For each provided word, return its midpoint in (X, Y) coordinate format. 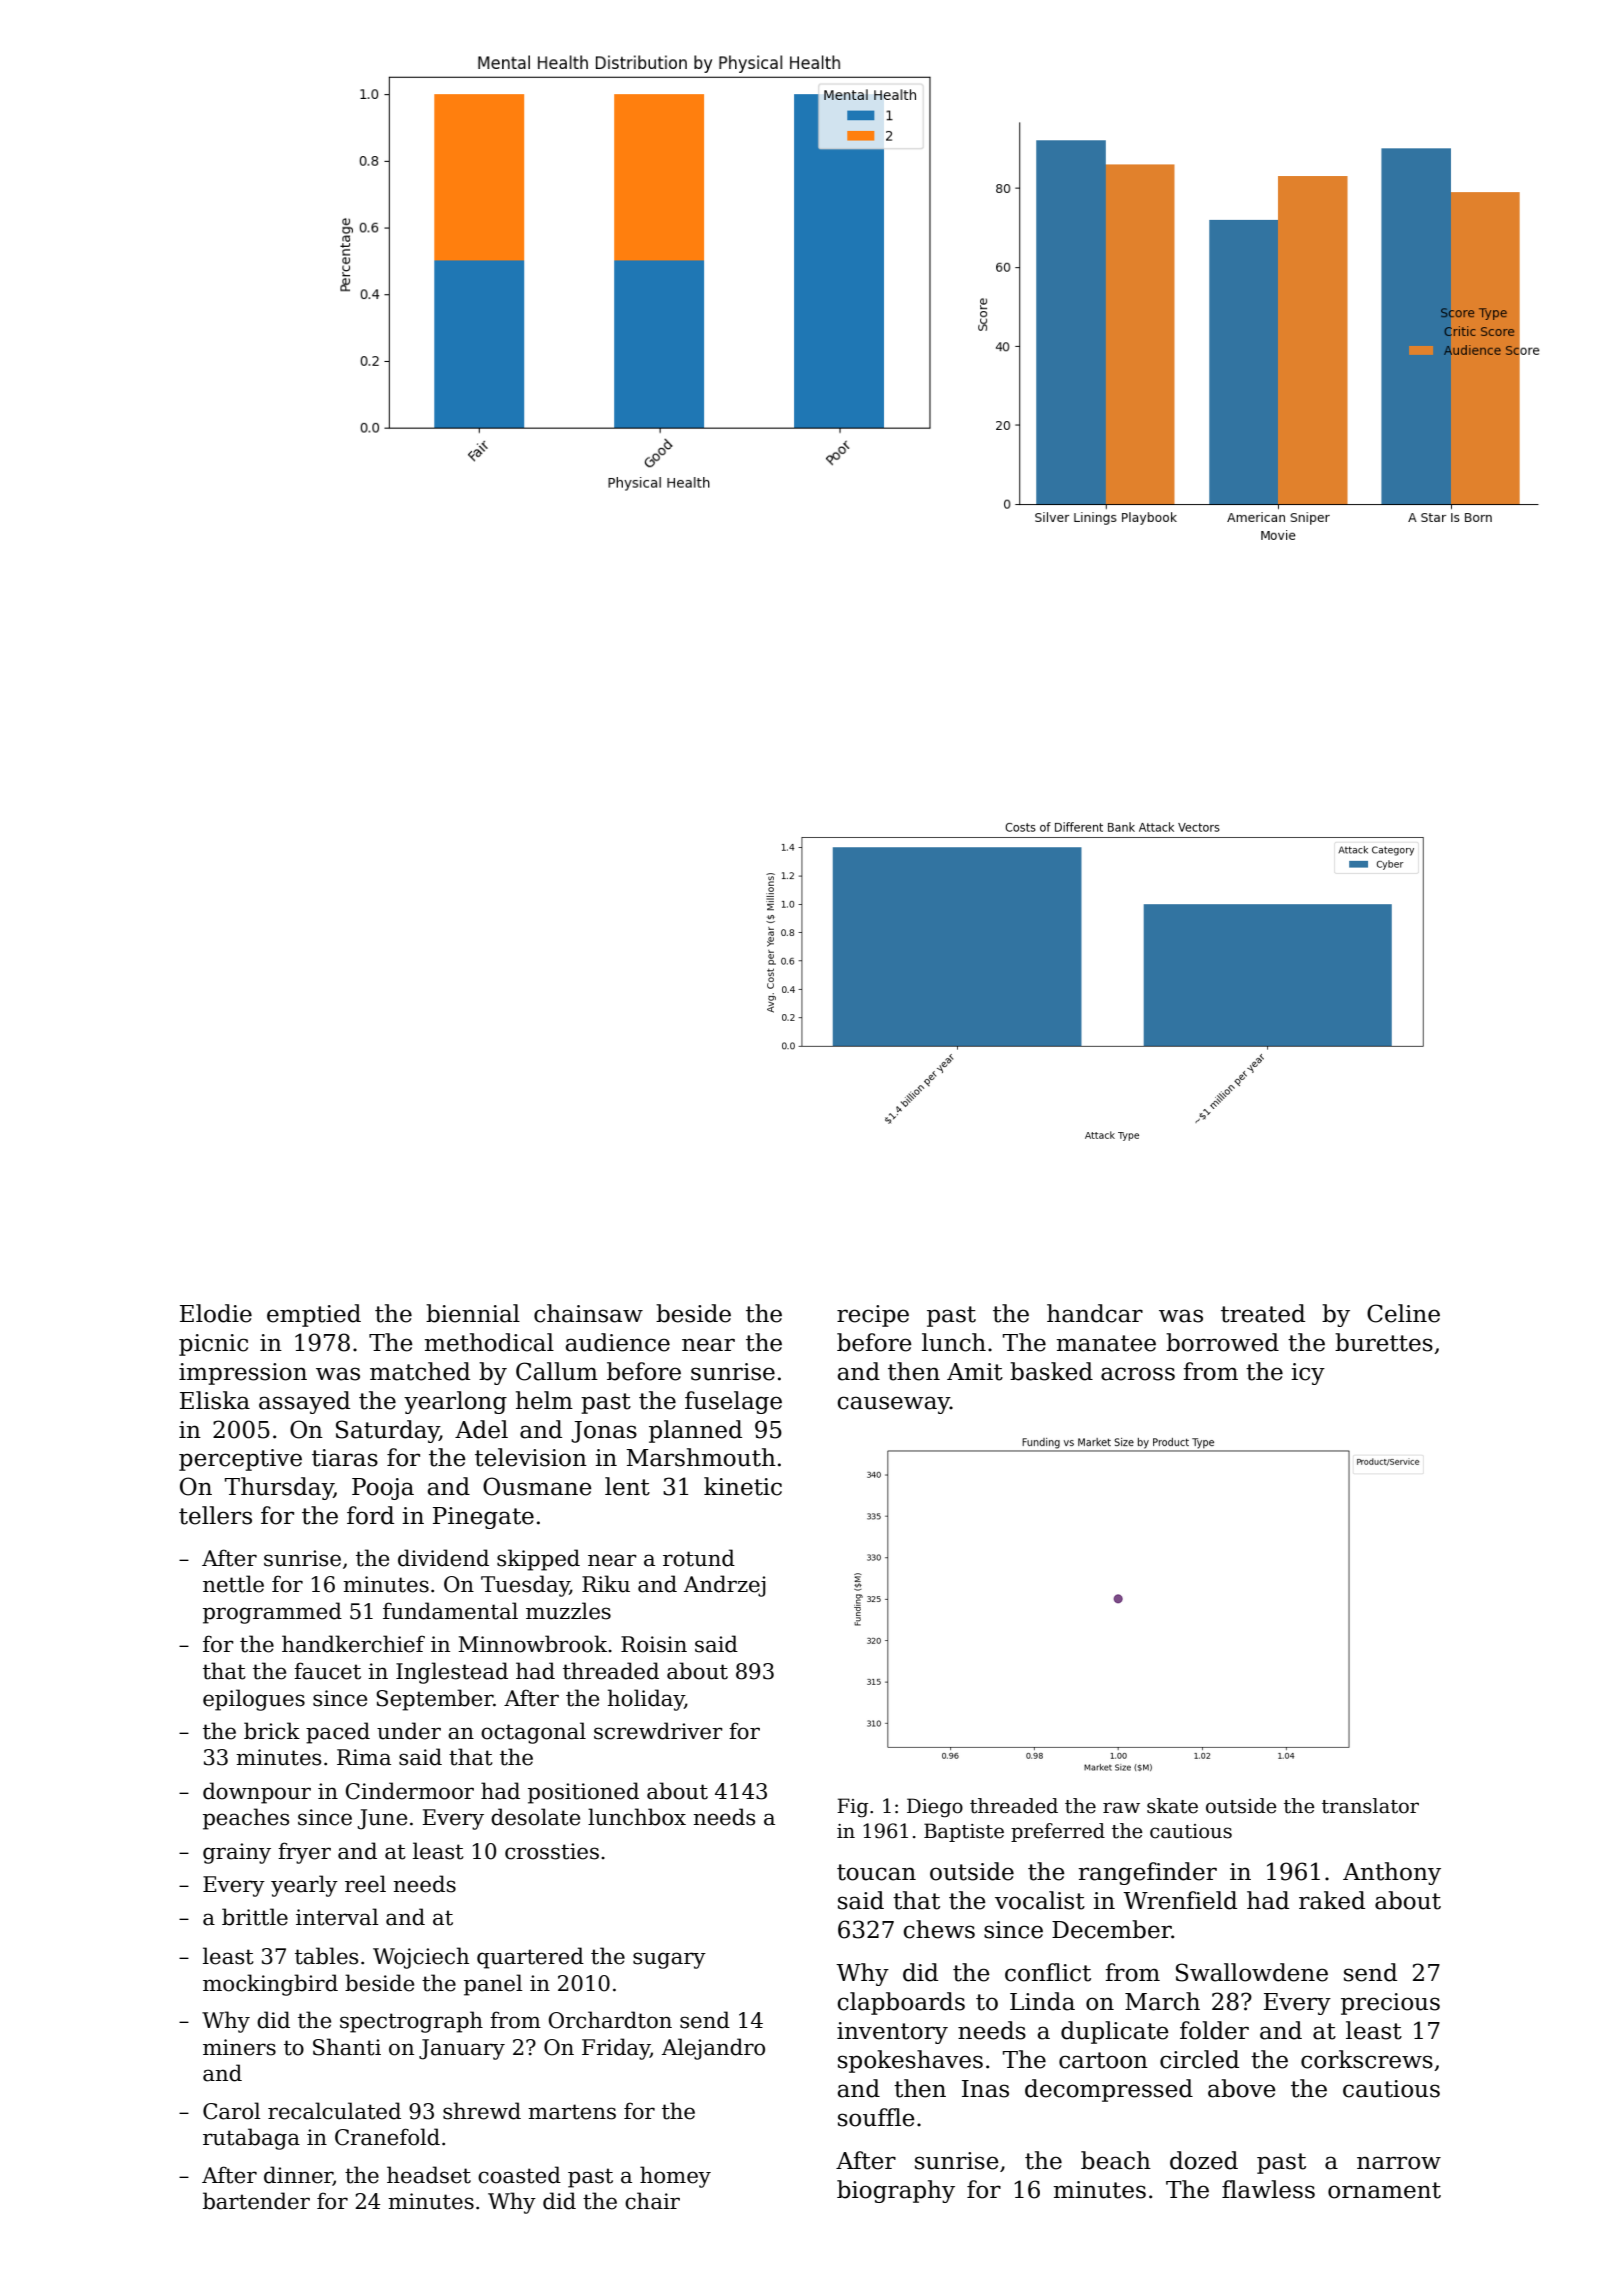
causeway (893, 1405)
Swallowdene (1252, 1972)
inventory (892, 2033)
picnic (213, 1345)
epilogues (254, 1700)
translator (1370, 1806)
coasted (519, 2175)
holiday (646, 1700)
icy (1308, 1374)
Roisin (654, 1644)
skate (1172, 1806)
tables (326, 1956)
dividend (443, 1558)
